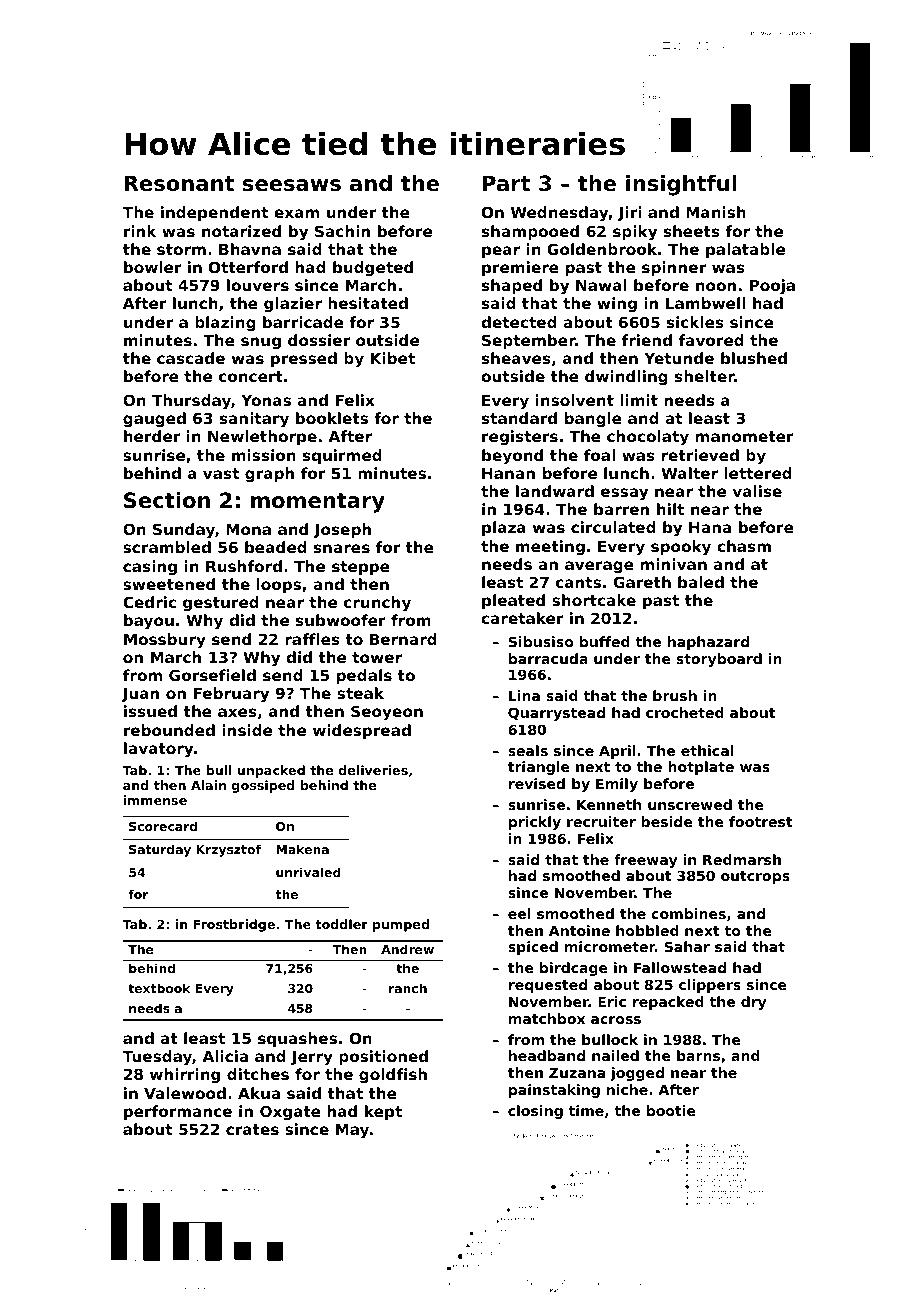  What do you see at coordinates (383, 1112) in the screenshot?
I see `kept` at bounding box center [383, 1112].
